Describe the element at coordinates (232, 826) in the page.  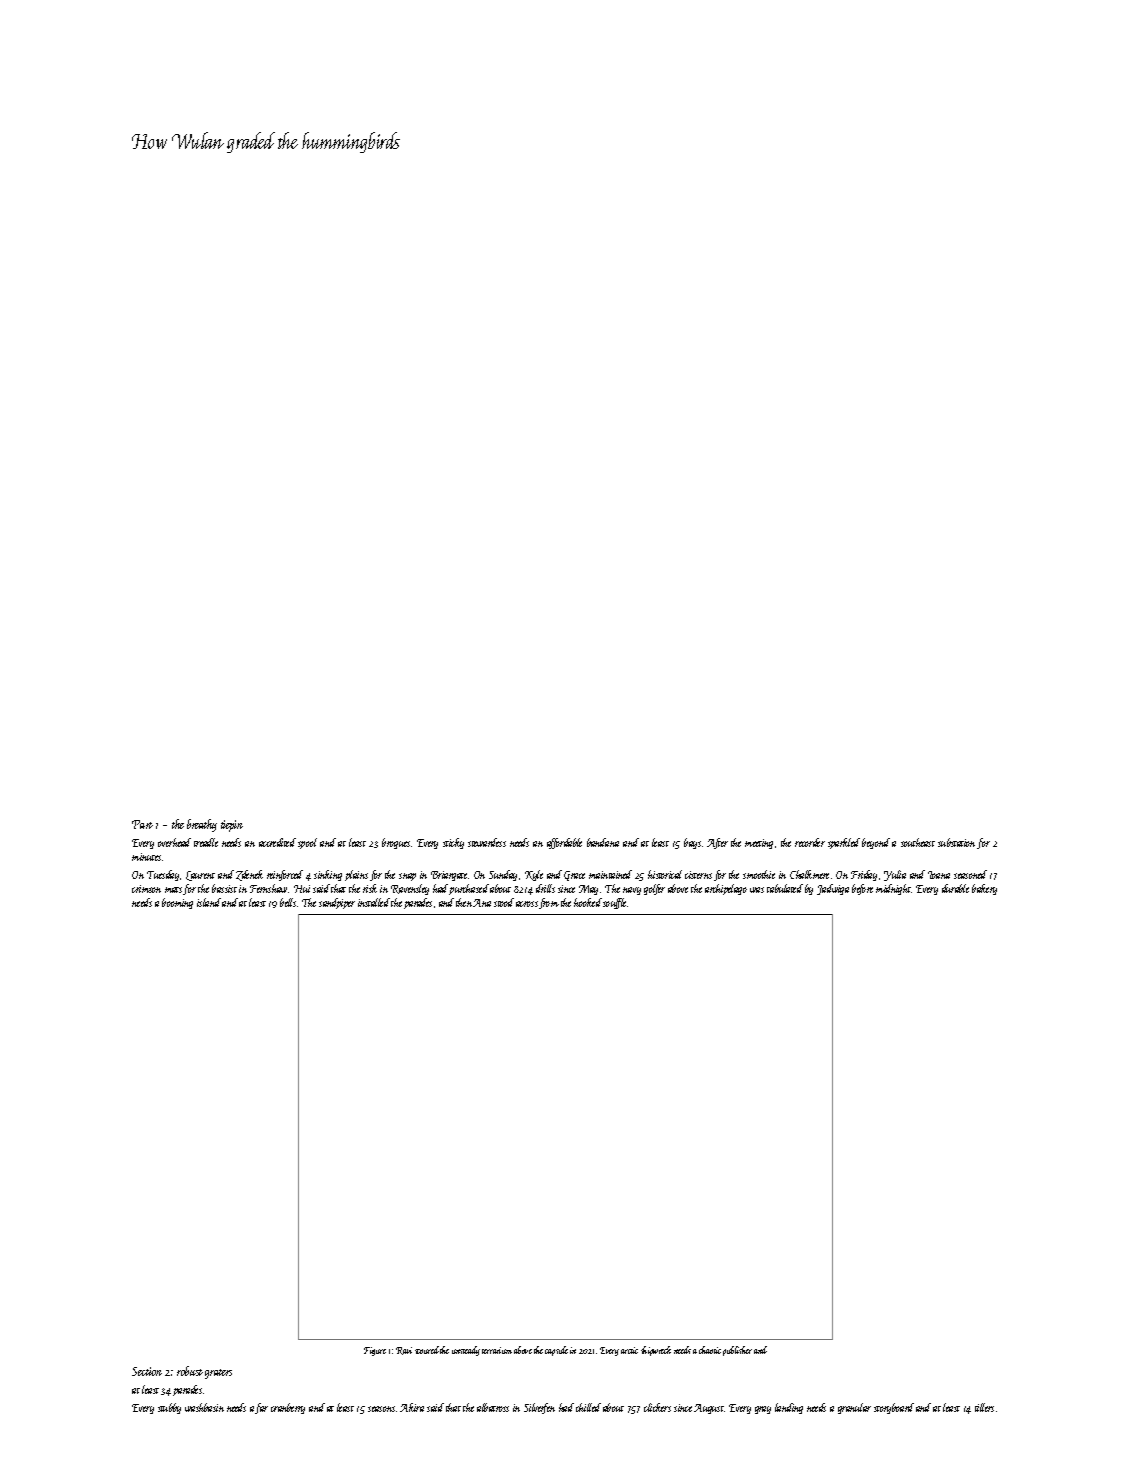
I see `tiepin` at that location.
